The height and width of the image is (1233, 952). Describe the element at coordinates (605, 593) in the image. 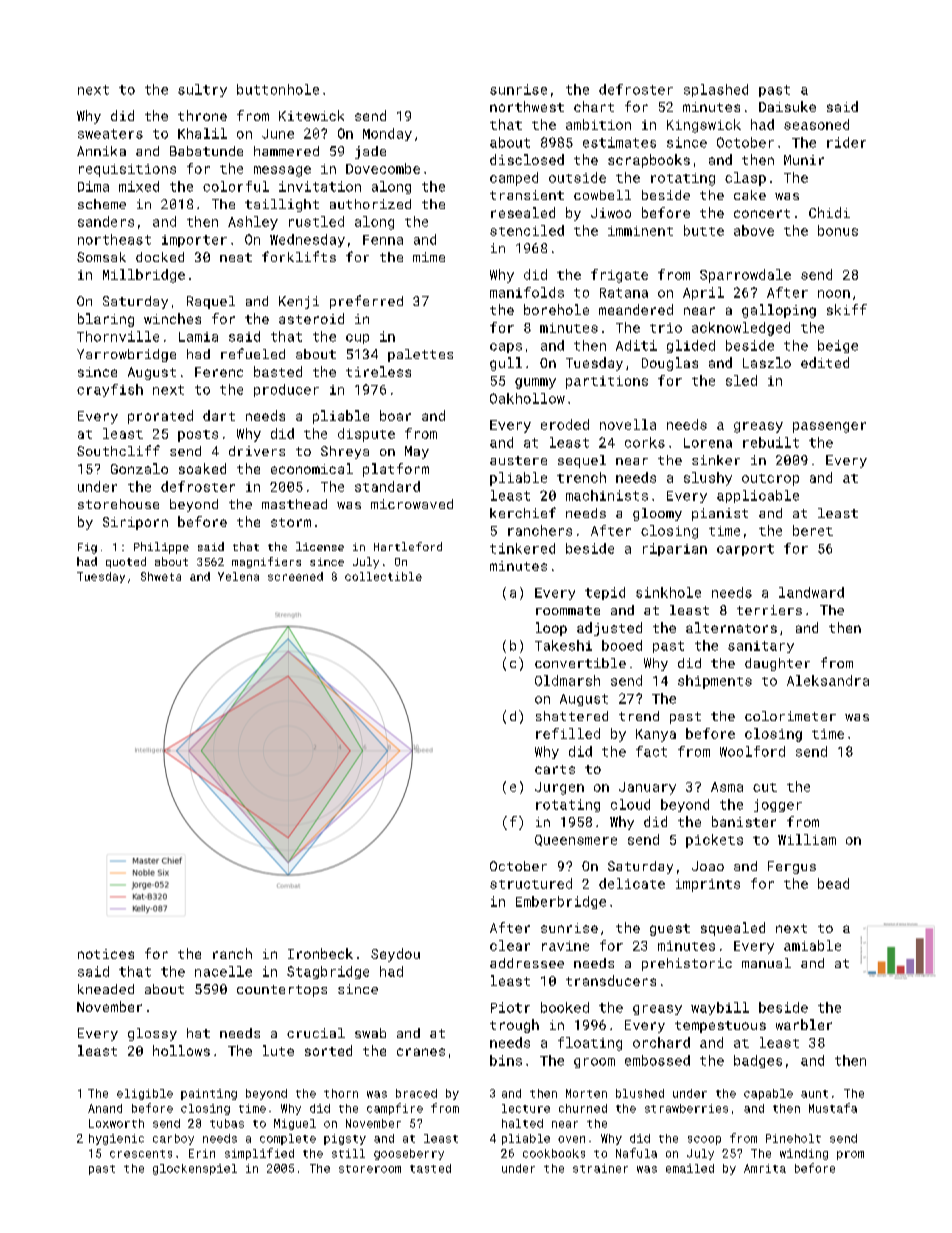

I see `tepid` at that location.
